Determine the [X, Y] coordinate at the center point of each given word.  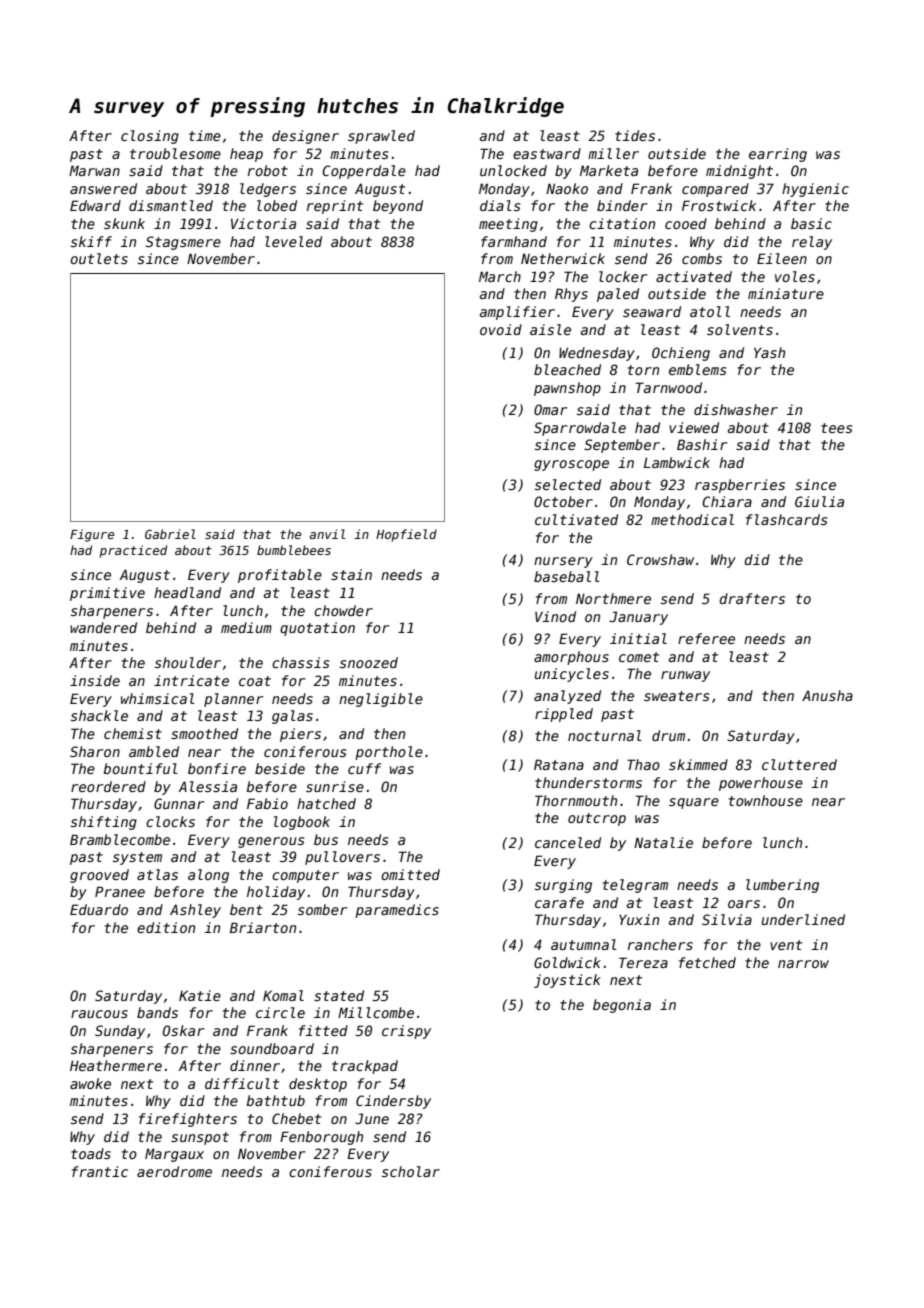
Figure [92, 535]
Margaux [174, 1155]
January [638, 618]
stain [351, 574]
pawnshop [567, 389]
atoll [710, 311]
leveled [293, 241]
